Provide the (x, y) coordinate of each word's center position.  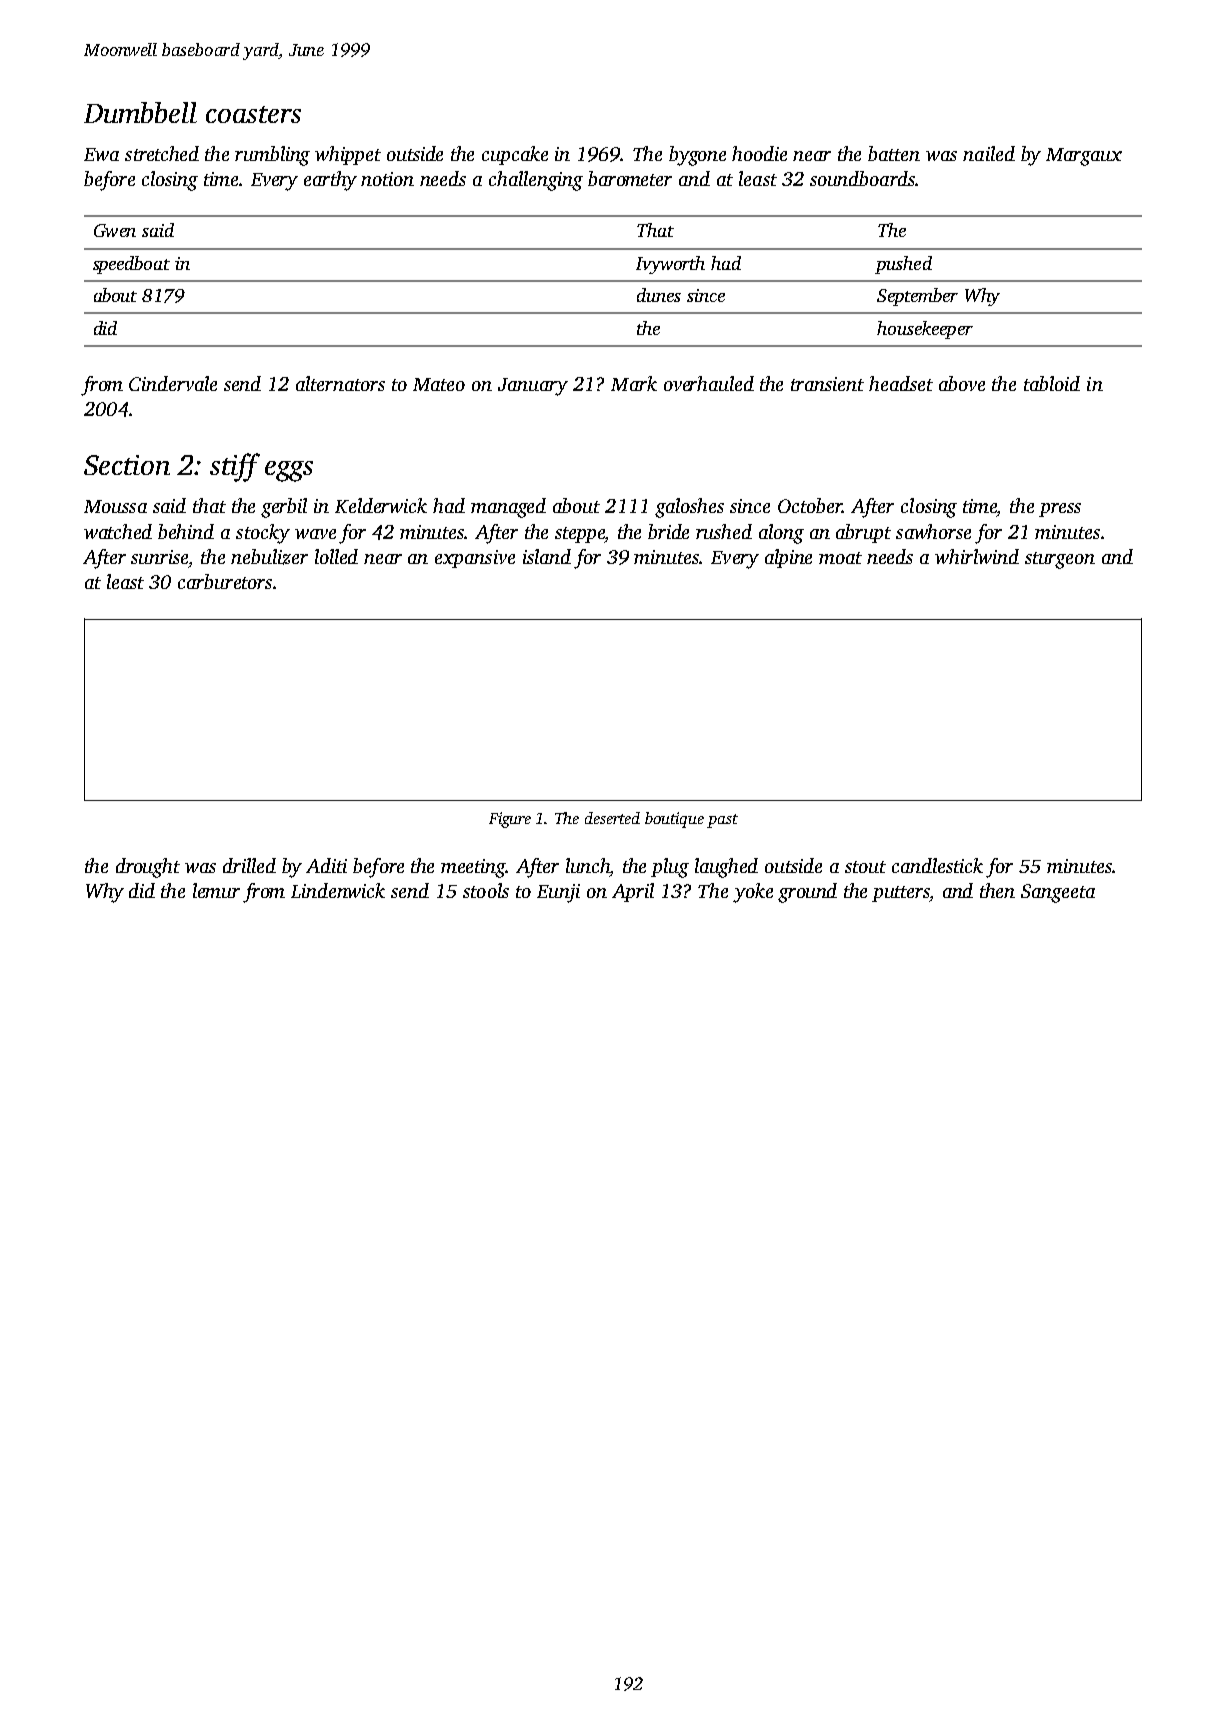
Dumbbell (140, 112)
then (997, 890)
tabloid (1052, 383)
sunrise (159, 557)
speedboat (131, 265)
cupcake (515, 155)
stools (486, 890)
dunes (659, 295)
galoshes (689, 508)
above (962, 383)
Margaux (1084, 157)
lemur (216, 890)
